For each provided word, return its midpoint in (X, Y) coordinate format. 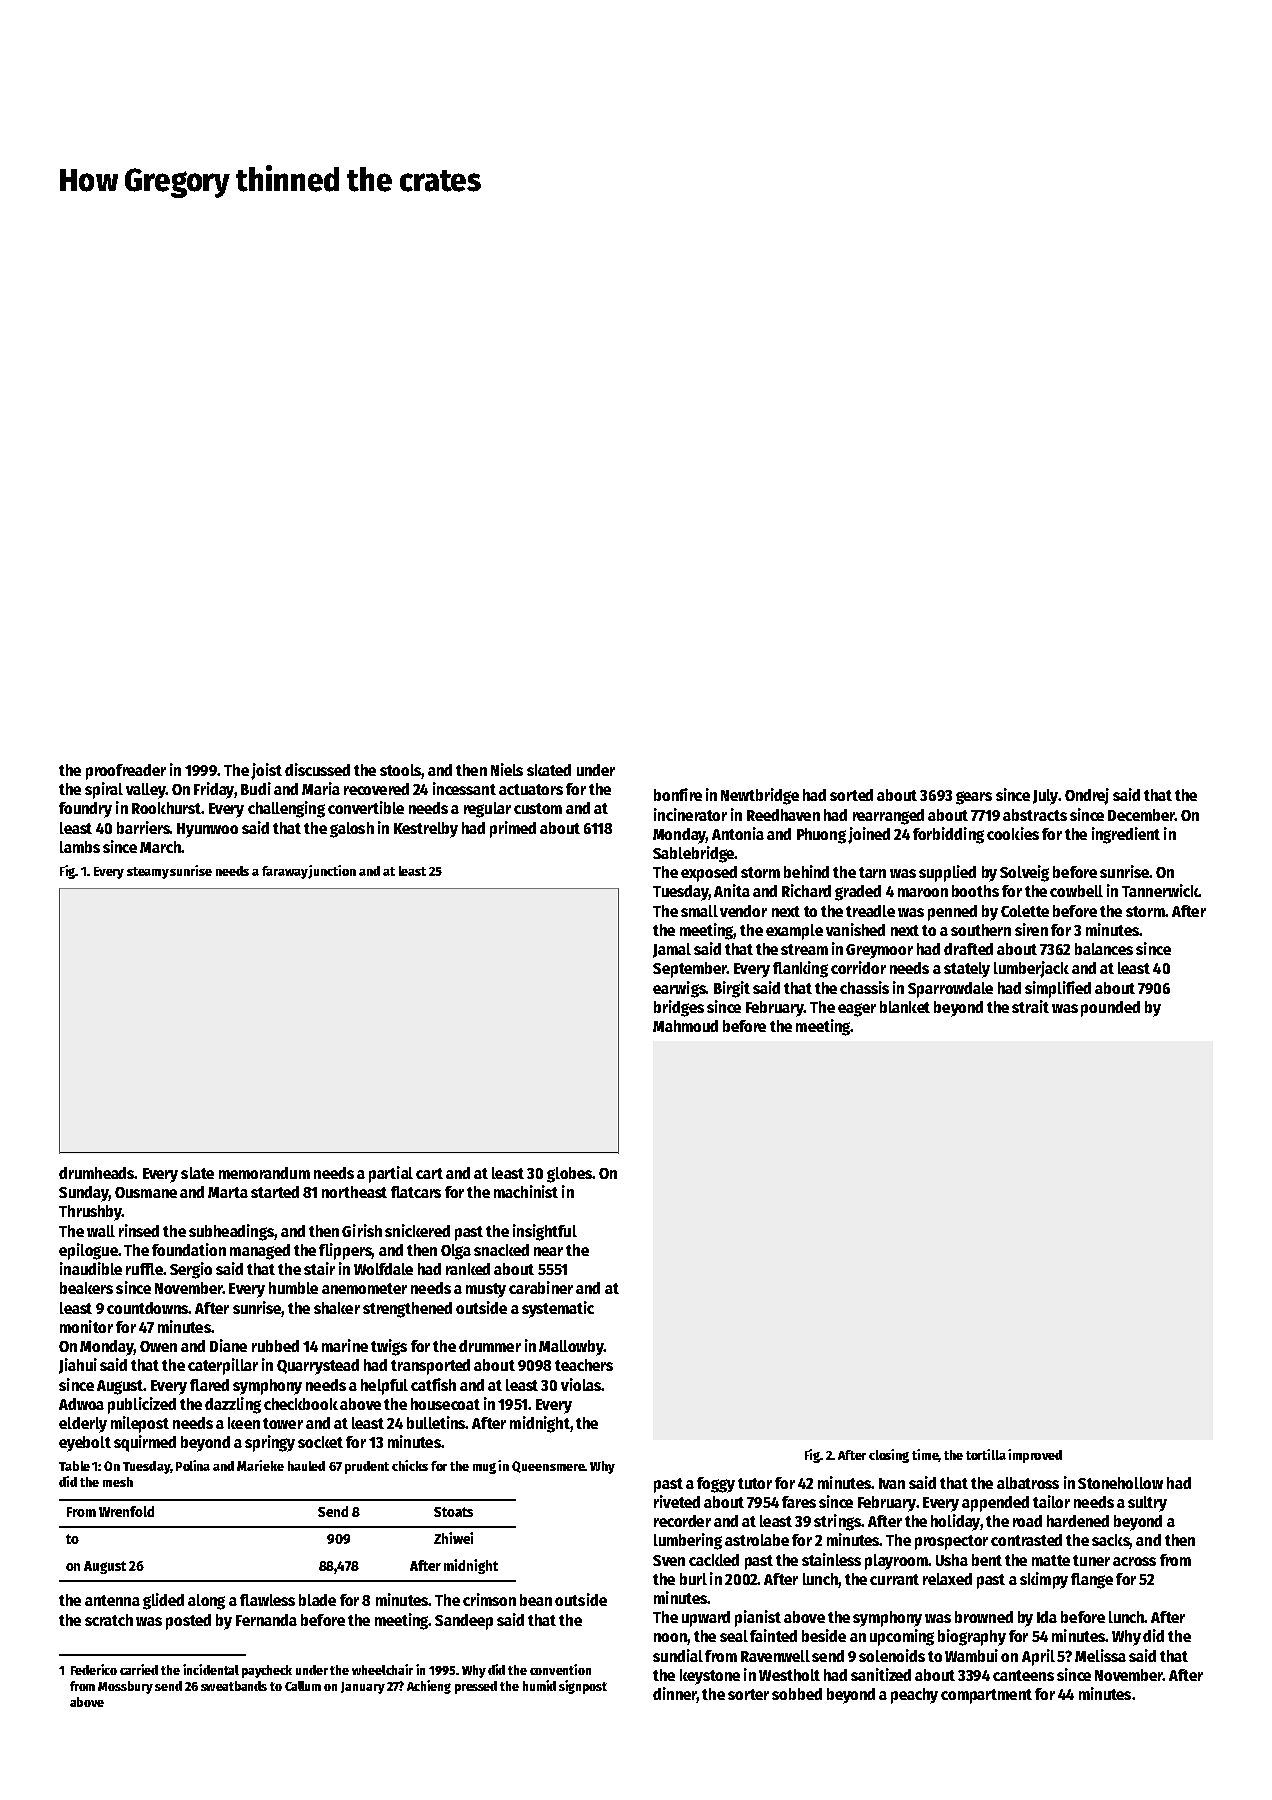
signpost (583, 1687)
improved (1035, 1456)
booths (975, 891)
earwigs (679, 989)
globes (569, 1175)
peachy (914, 1696)
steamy (148, 873)
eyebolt (85, 1444)
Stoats (453, 1512)
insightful (545, 1232)
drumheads (97, 1173)
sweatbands (234, 1686)
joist (266, 771)
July (1045, 797)
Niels (507, 769)
